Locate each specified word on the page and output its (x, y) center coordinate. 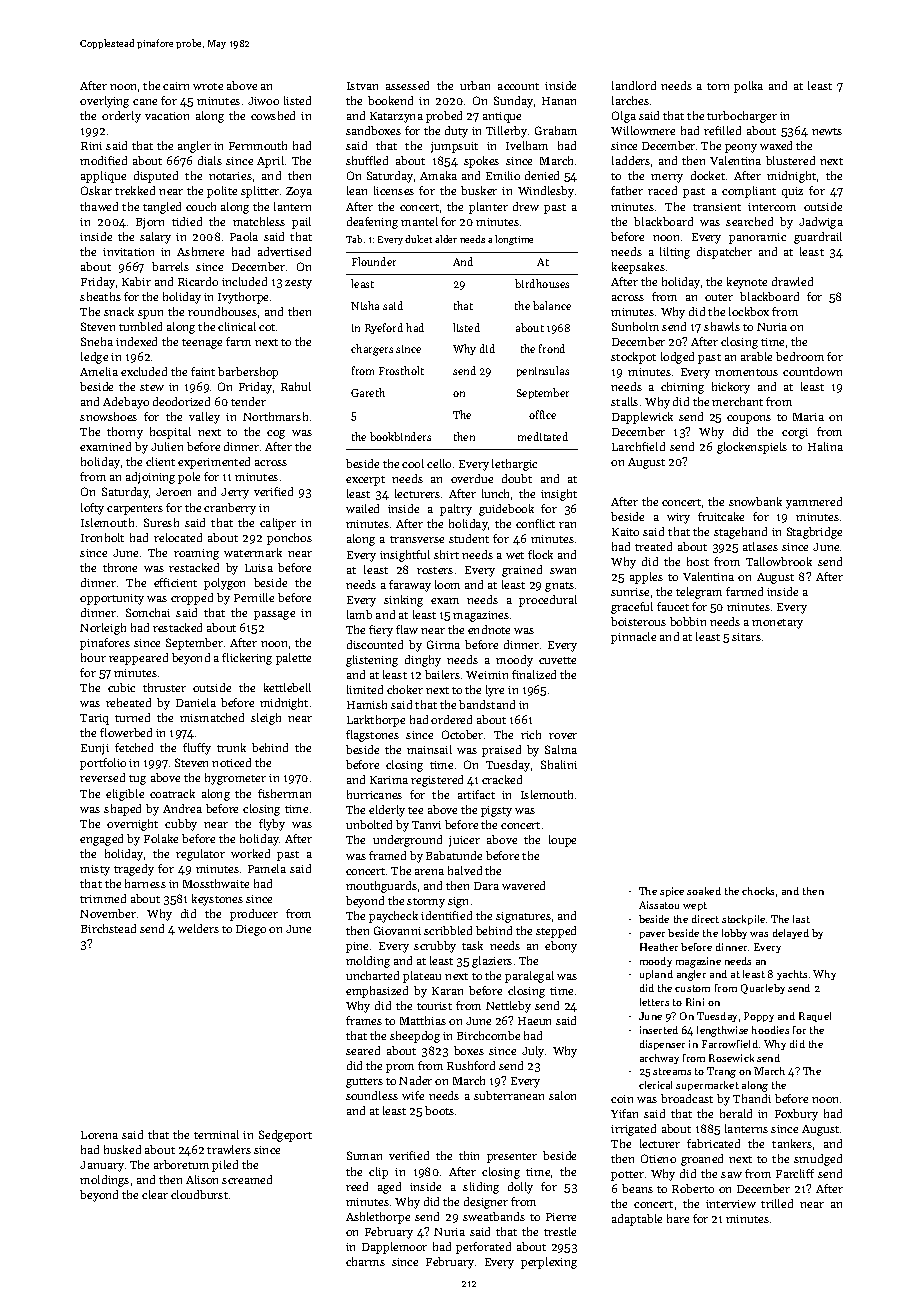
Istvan (362, 86)
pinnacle (633, 638)
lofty (92, 509)
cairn (176, 86)
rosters (435, 570)
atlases (760, 546)
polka (748, 87)
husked (122, 1149)
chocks (758, 891)
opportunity (112, 599)
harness (145, 883)
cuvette (557, 660)
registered (437, 781)
